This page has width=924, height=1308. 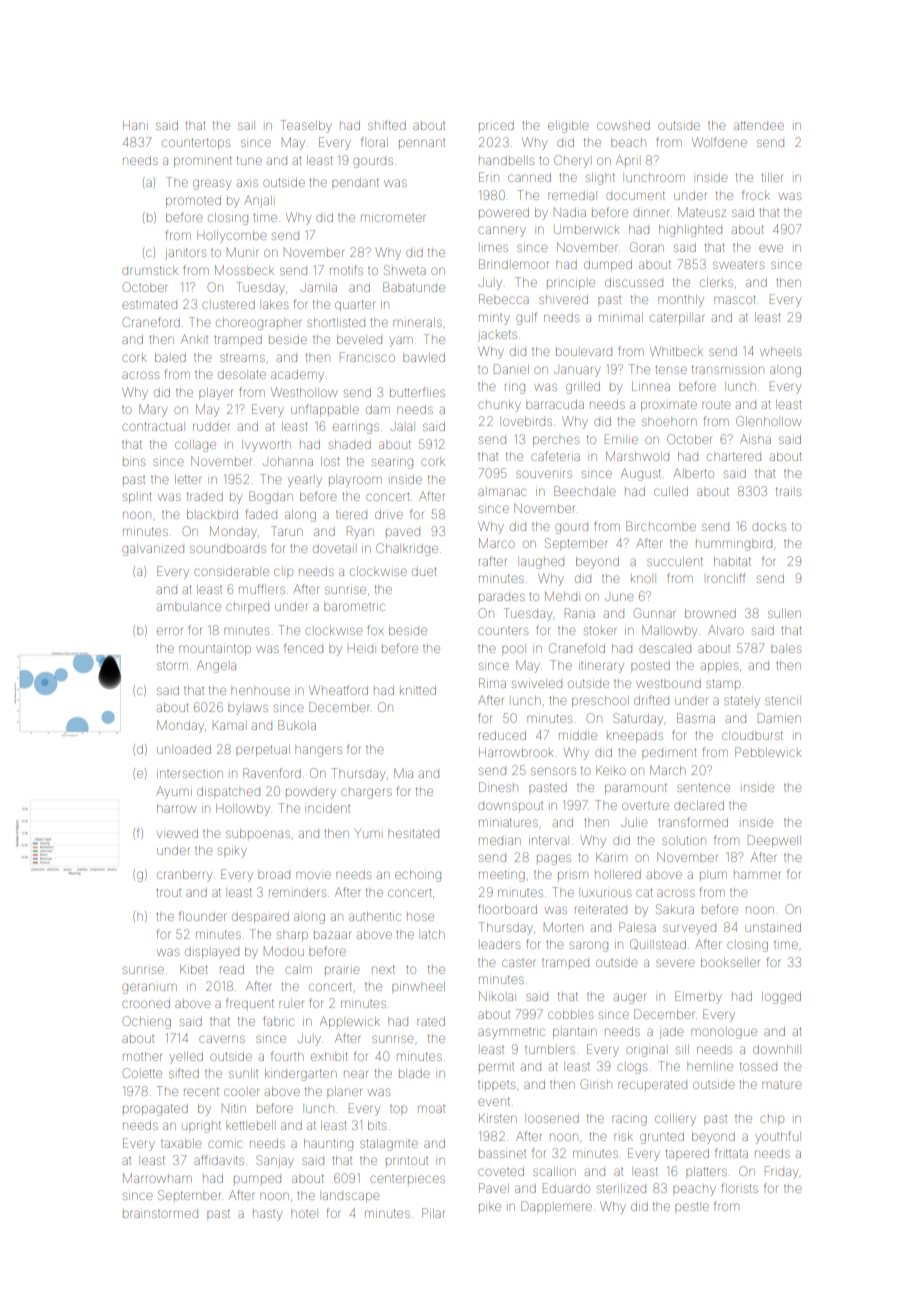 What do you see at coordinates (623, 126) in the page?
I see `cowshed` at bounding box center [623, 126].
